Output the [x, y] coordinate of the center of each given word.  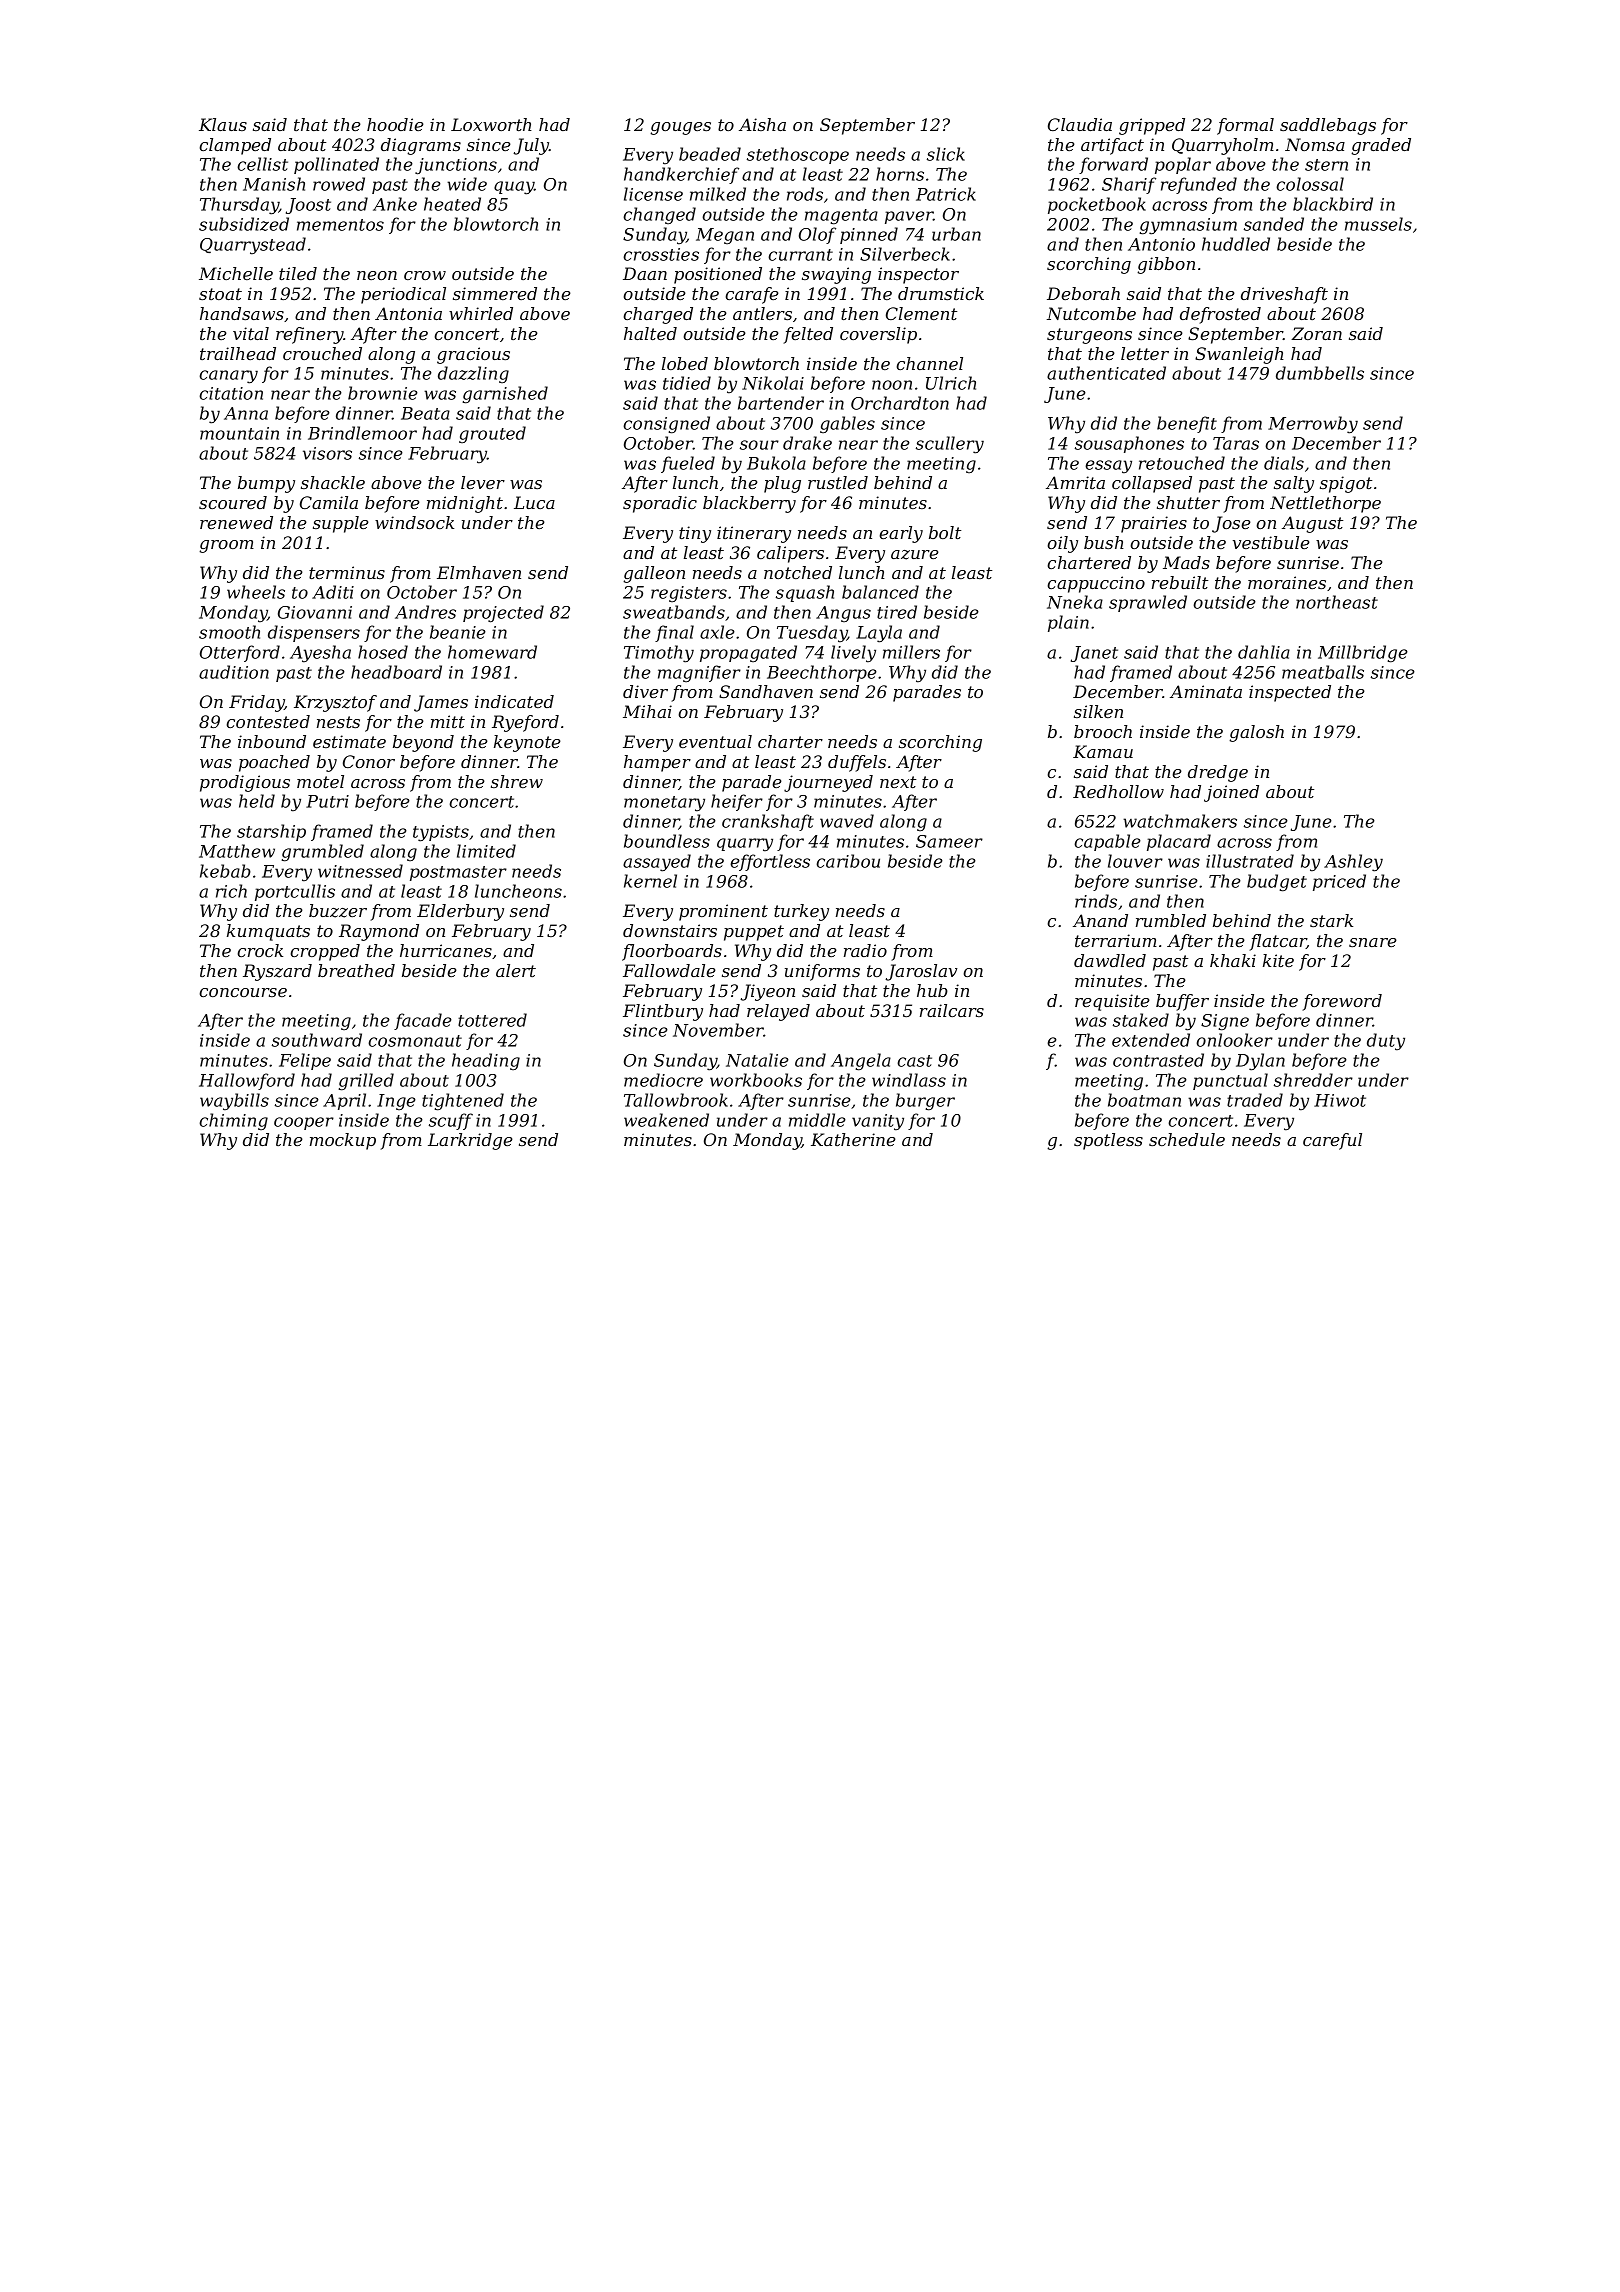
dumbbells [1320, 373]
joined [1231, 793]
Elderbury [460, 912]
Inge [396, 1102]
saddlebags [1328, 126]
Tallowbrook [676, 1100]
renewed [236, 522]
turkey [801, 912]
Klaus [223, 124]
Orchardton [900, 403]
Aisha [762, 124]
